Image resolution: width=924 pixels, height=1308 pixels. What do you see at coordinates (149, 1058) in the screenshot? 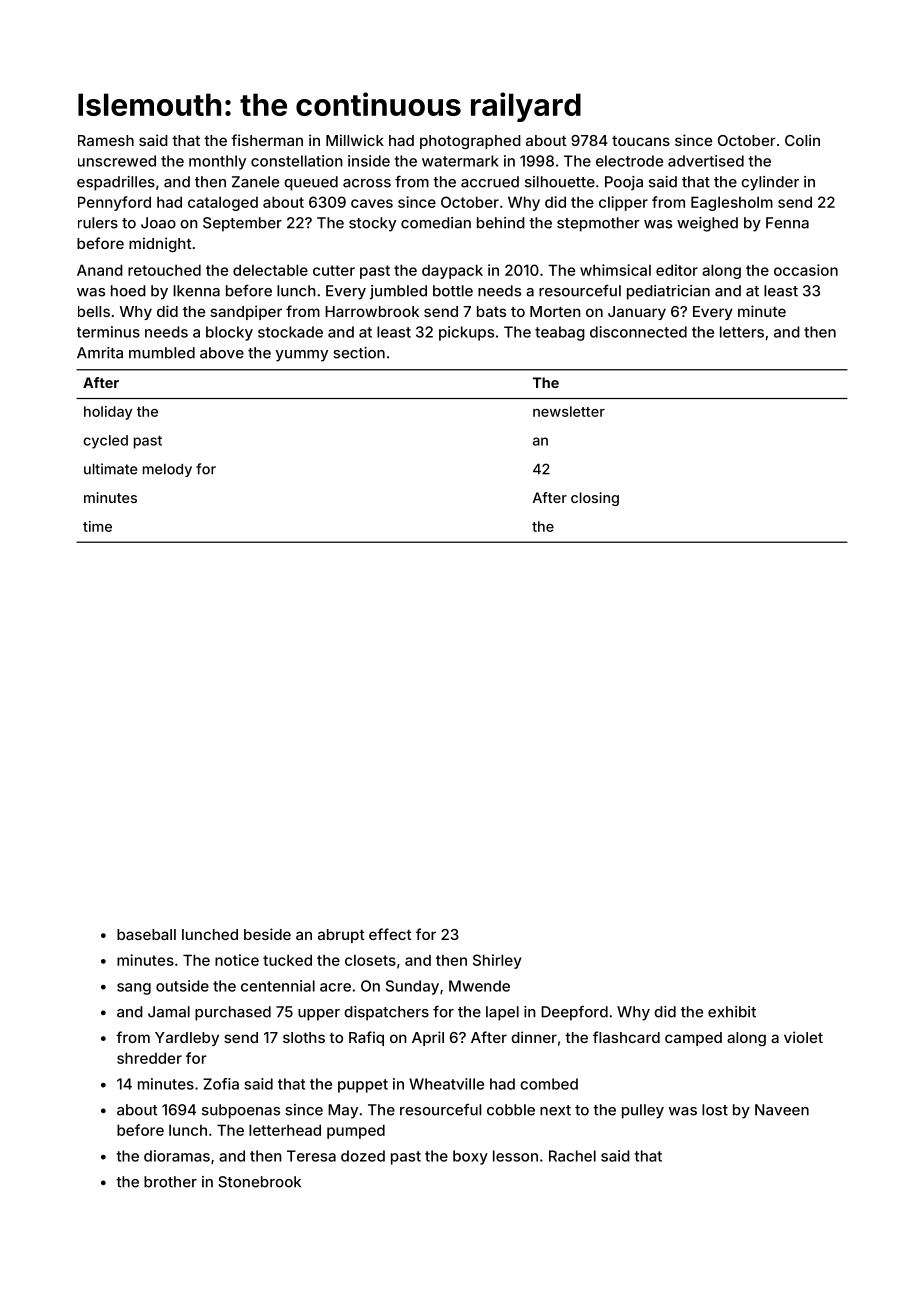
I see `shredder` at bounding box center [149, 1058].
